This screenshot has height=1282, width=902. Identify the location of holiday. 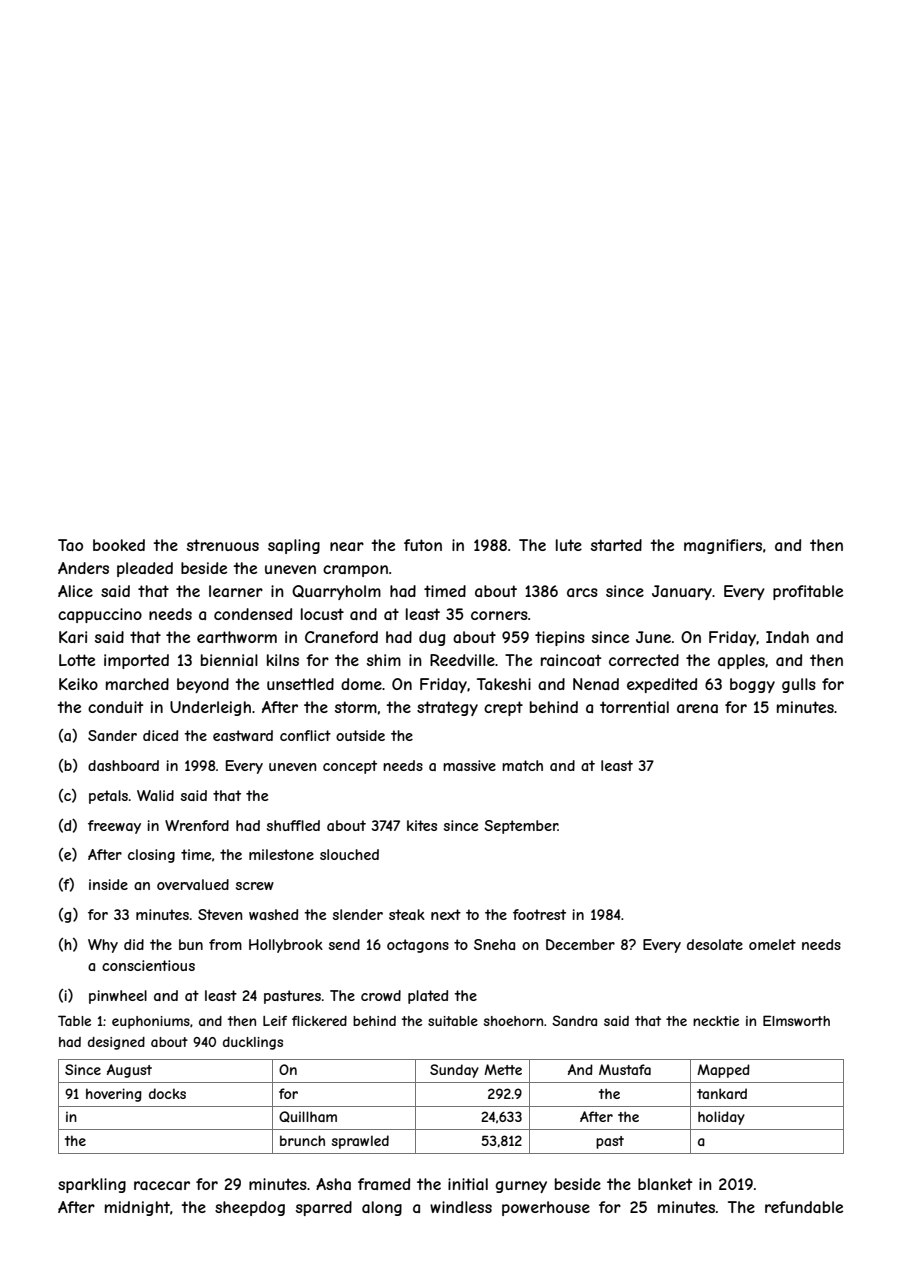
(721, 1118).
